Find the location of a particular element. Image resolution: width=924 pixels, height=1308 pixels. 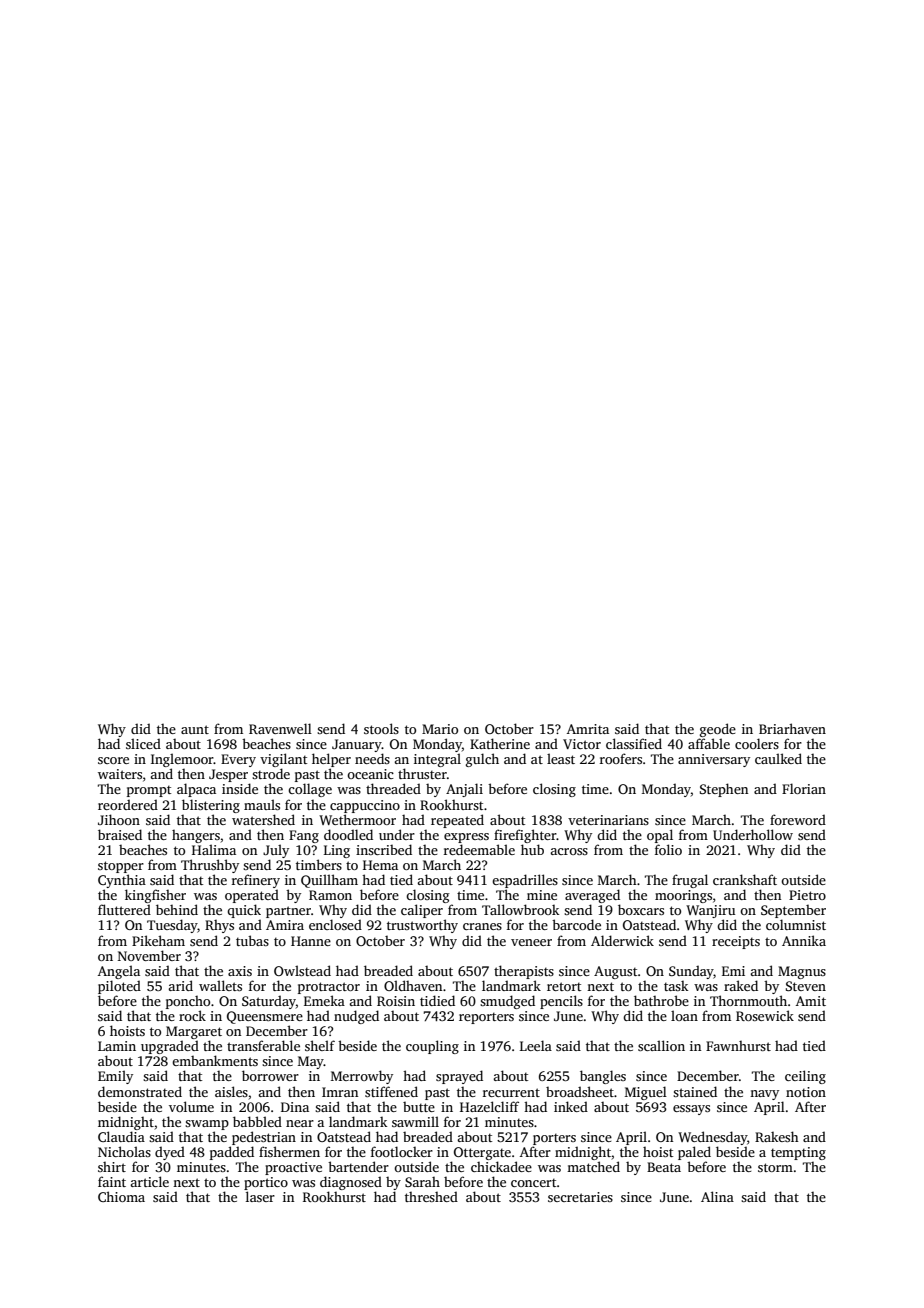

Mario is located at coordinates (440, 729).
